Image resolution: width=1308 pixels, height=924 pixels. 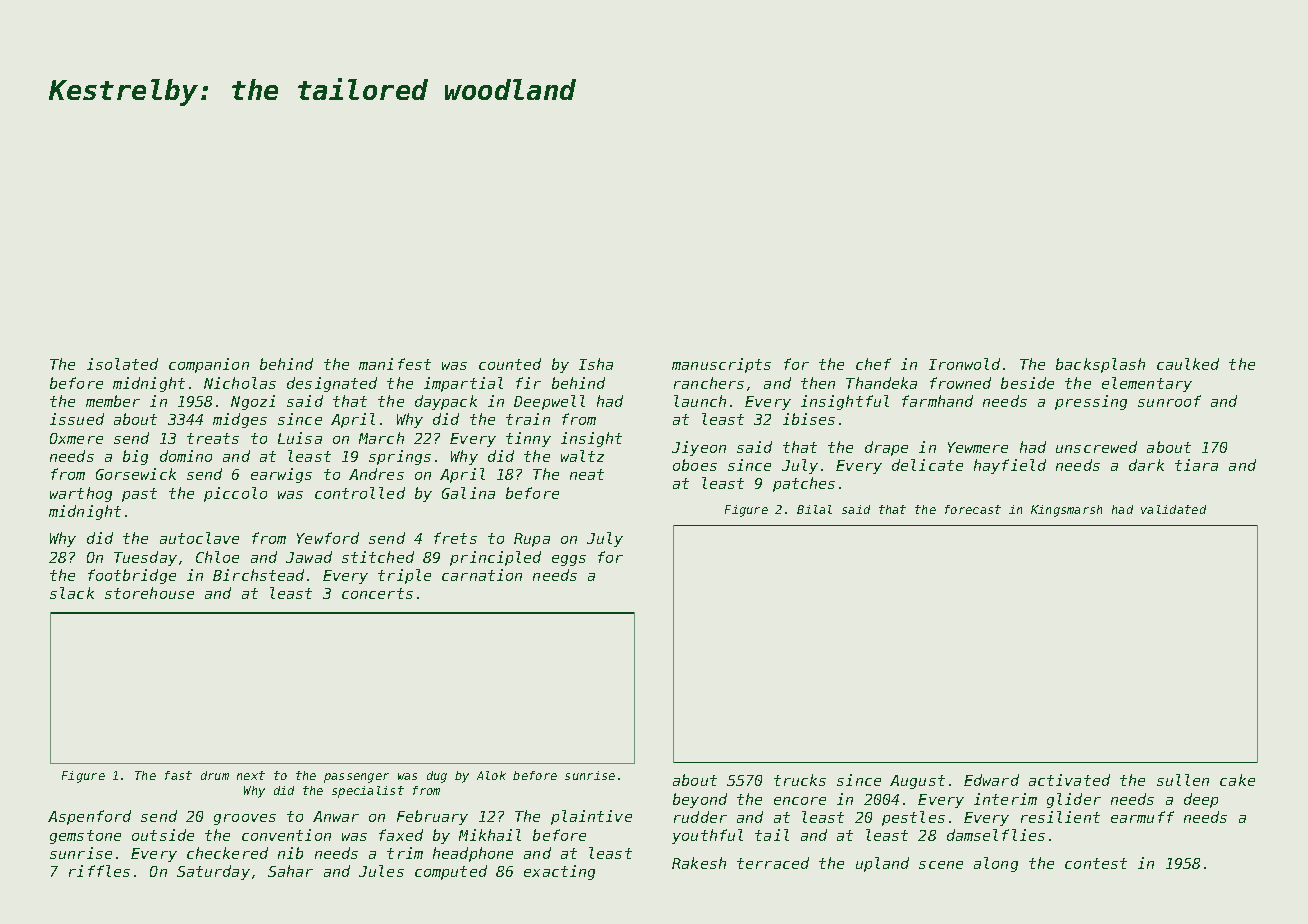 I want to click on caulked, so click(x=1188, y=364).
